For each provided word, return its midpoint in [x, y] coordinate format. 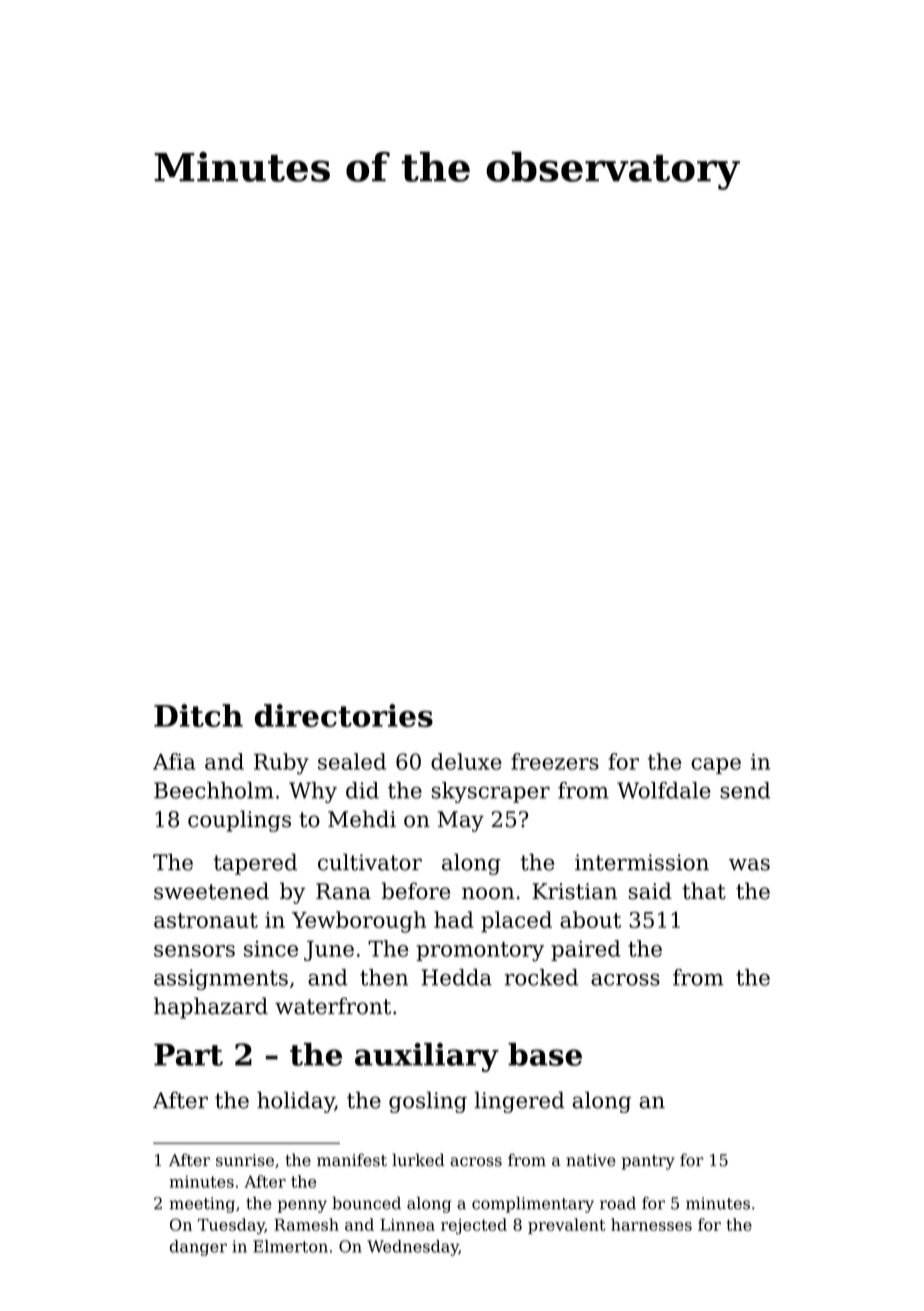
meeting [202, 1205]
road [618, 1203]
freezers [555, 761]
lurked [418, 1160]
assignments [221, 979]
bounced [366, 1203]
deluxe [466, 761]
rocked [541, 977]
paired [586, 950]
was [749, 864]
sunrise [245, 1160]
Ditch [198, 715]
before [415, 891]
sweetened [211, 891]
